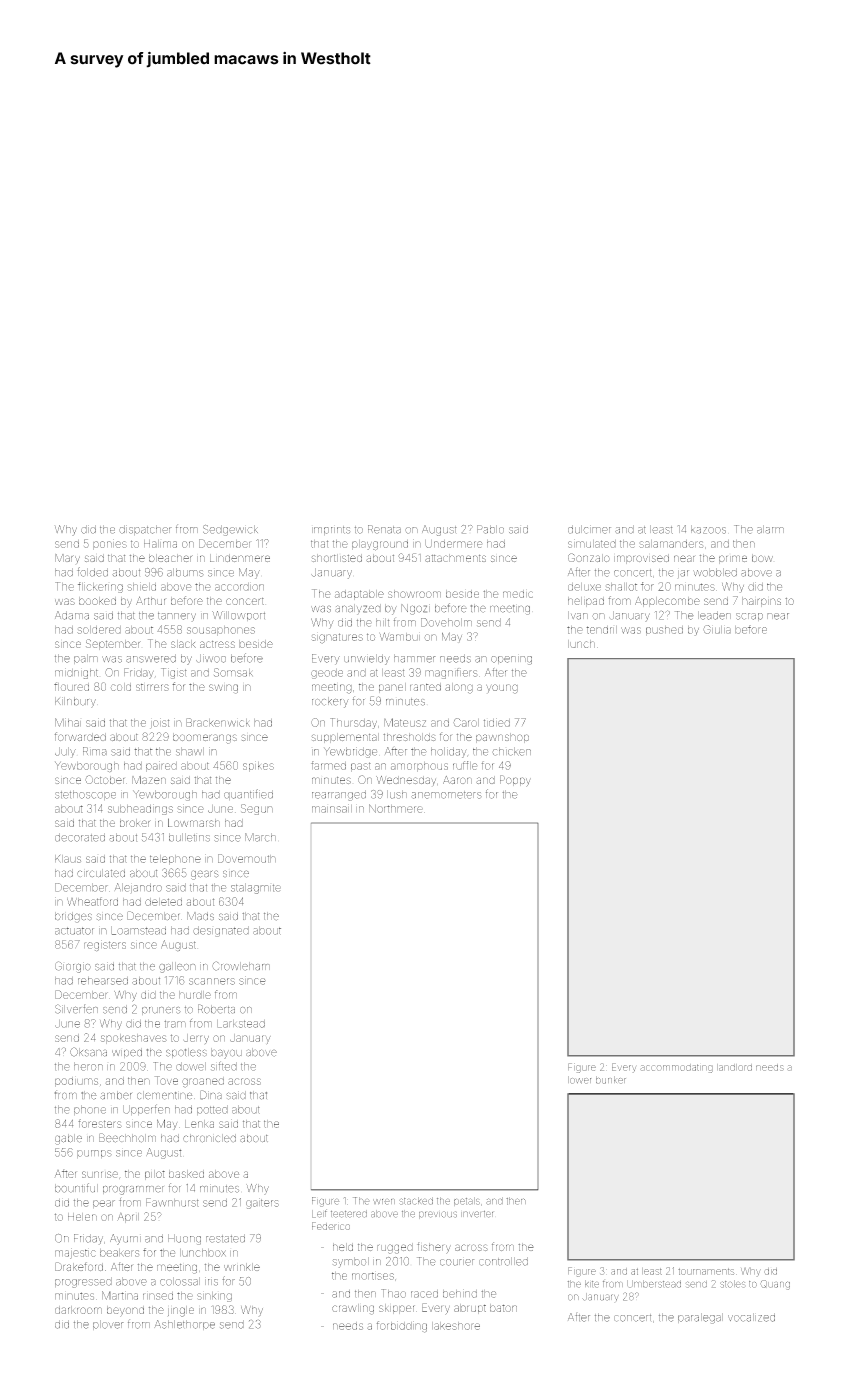 Image resolution: width=849 pixels, height=1400 pixels. I want to click on gable, so click(68, 1139).
